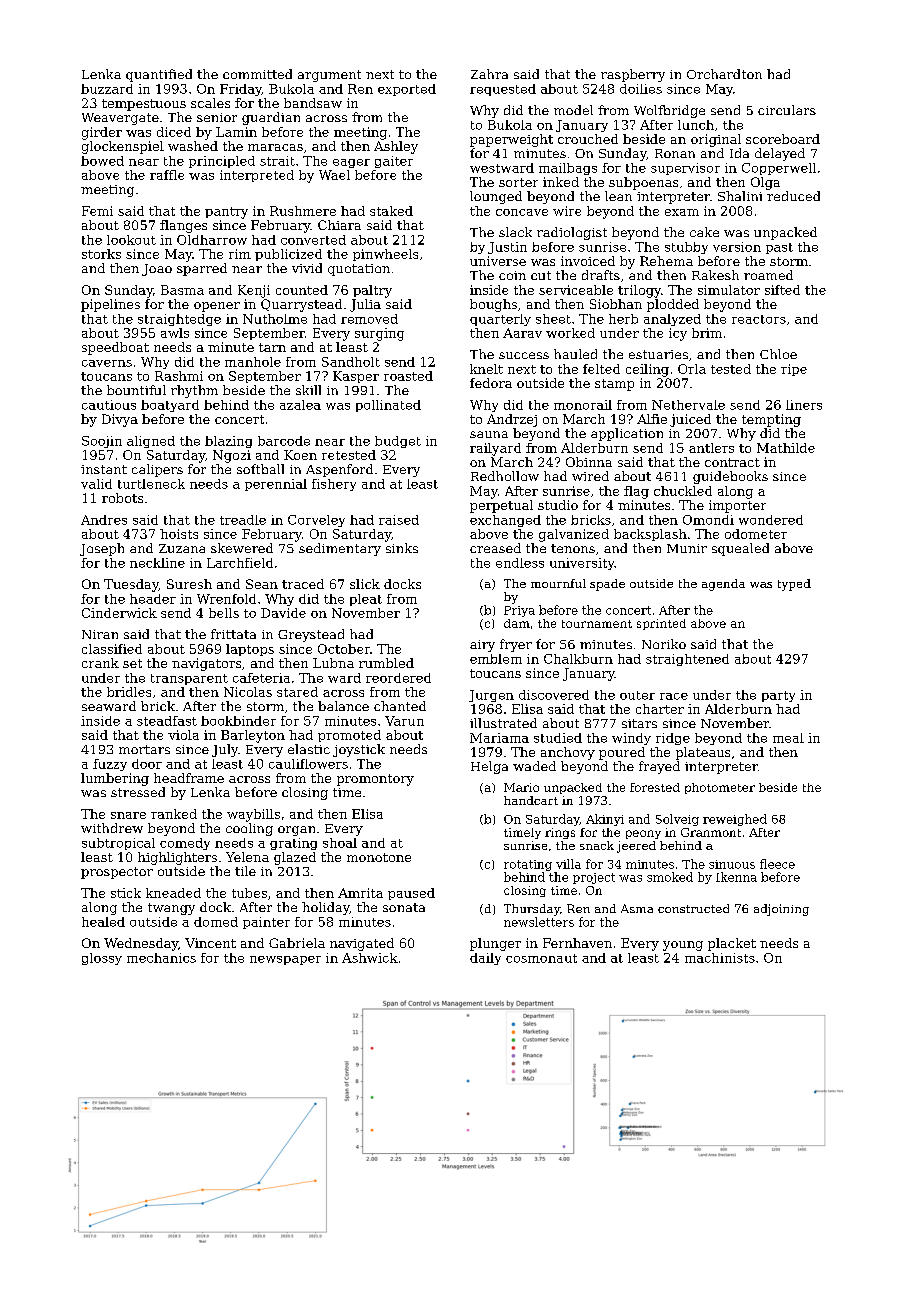 The width and height of the screenshot is (908, 1316). Describe the element at coordinates (720, 958) in the screenshot. I see `machinists` at that location.
